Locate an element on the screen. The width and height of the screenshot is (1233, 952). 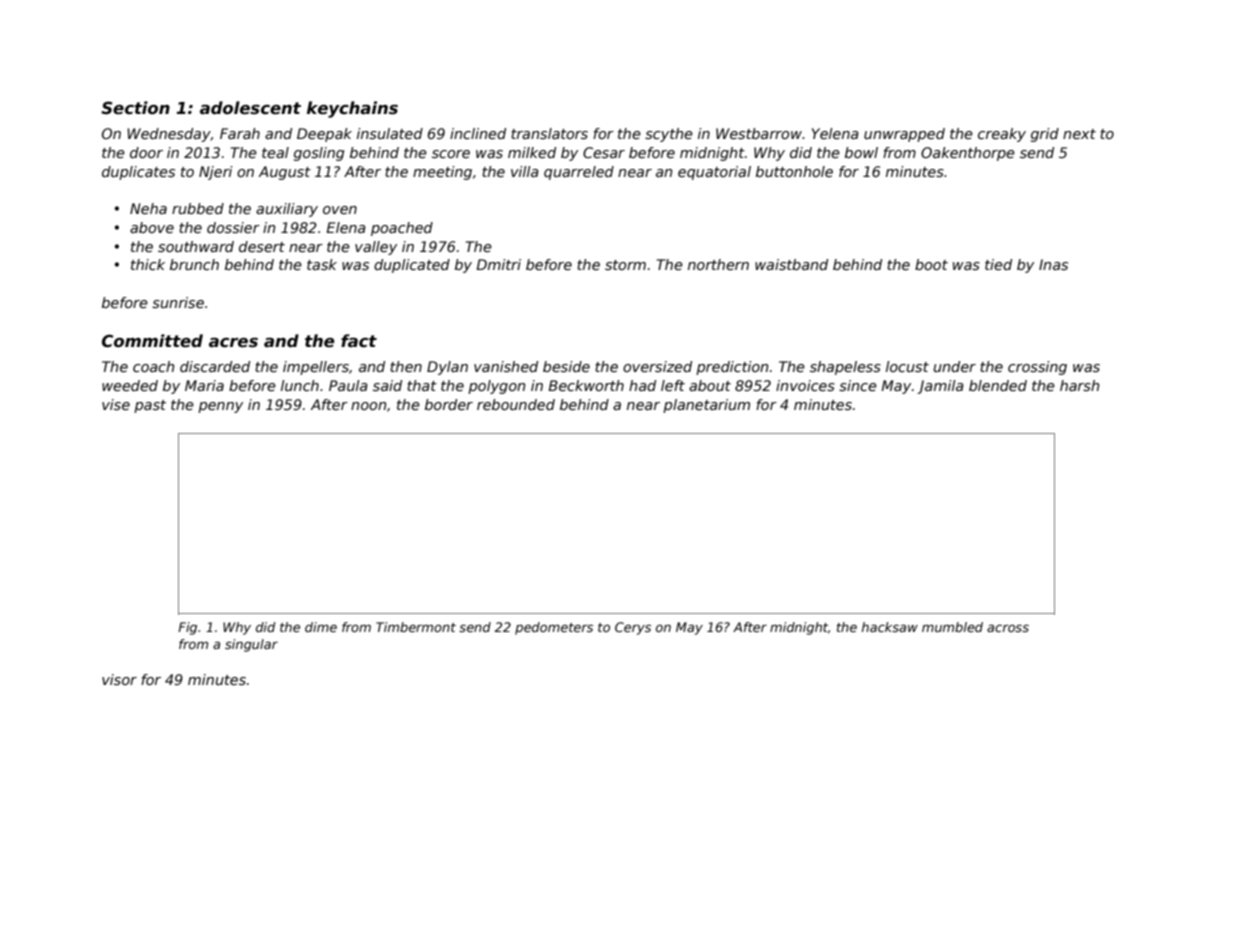
duplicates is located at coordinates (138, 173).
